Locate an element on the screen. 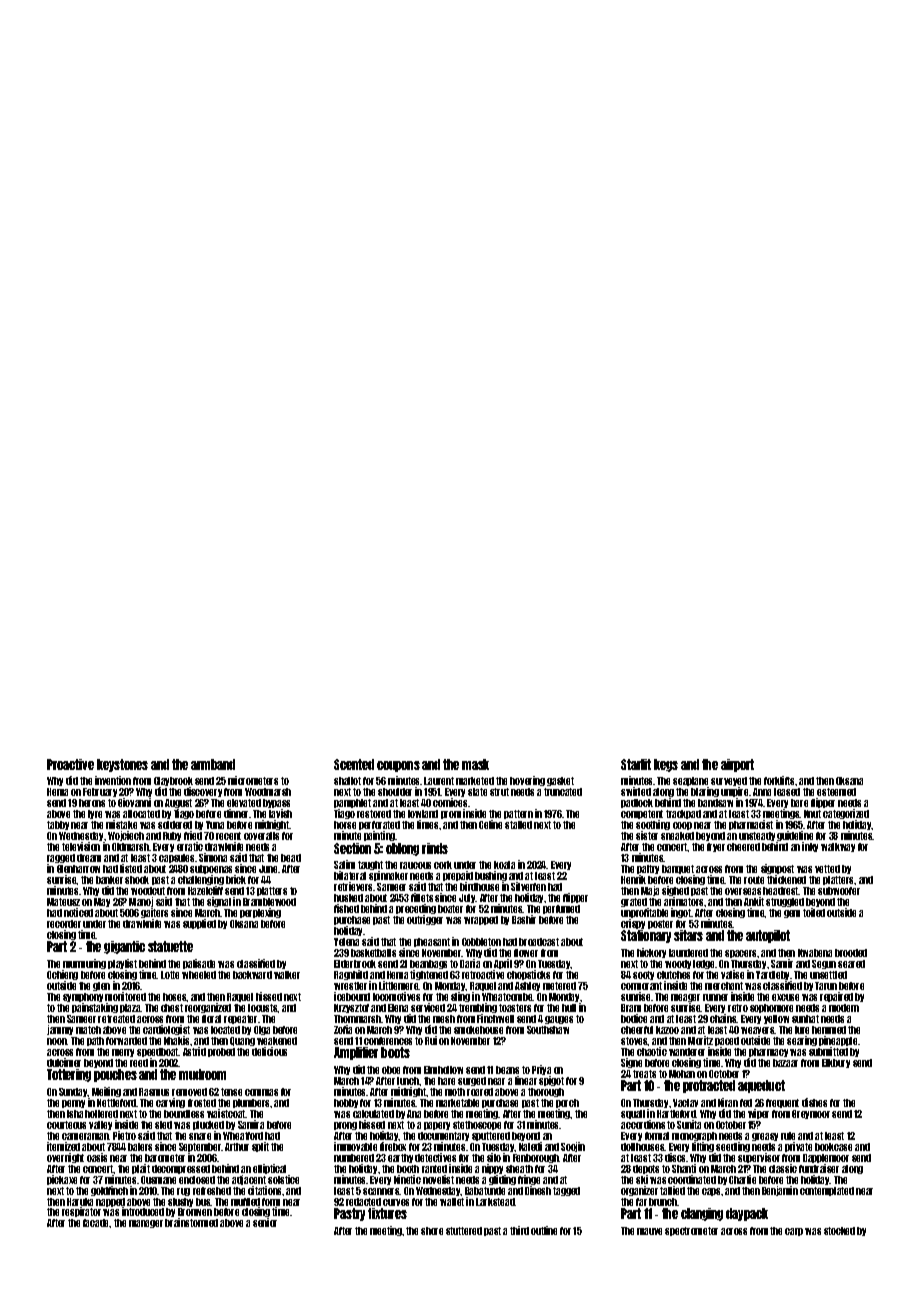 This screenshot has width=924, height=1308. Quang is located at coordinates (242, 1041).
